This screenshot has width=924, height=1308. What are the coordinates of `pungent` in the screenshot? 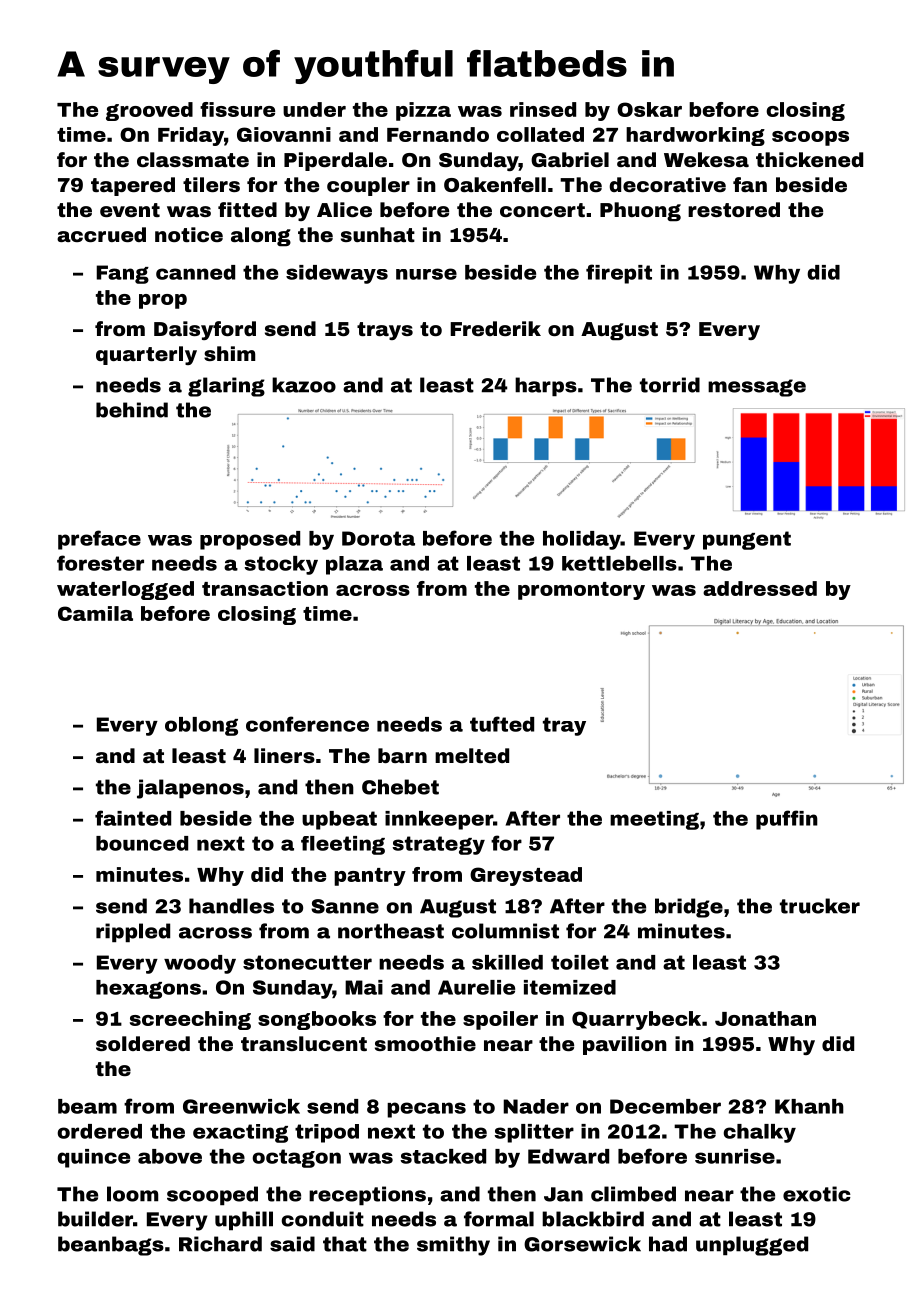 It's located at (747, 540).
